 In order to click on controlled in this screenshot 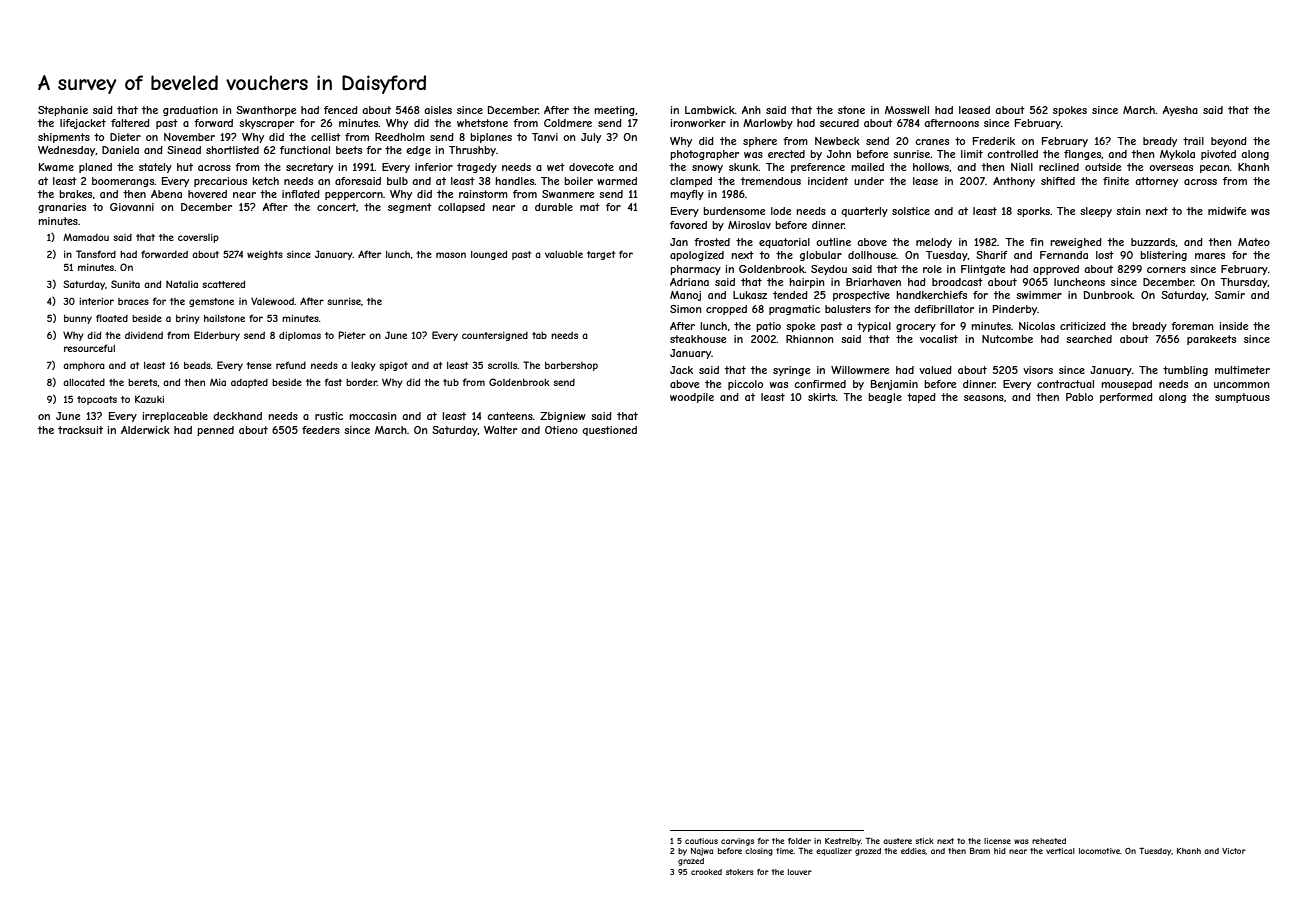, I will do `click(1012, 154)`.
